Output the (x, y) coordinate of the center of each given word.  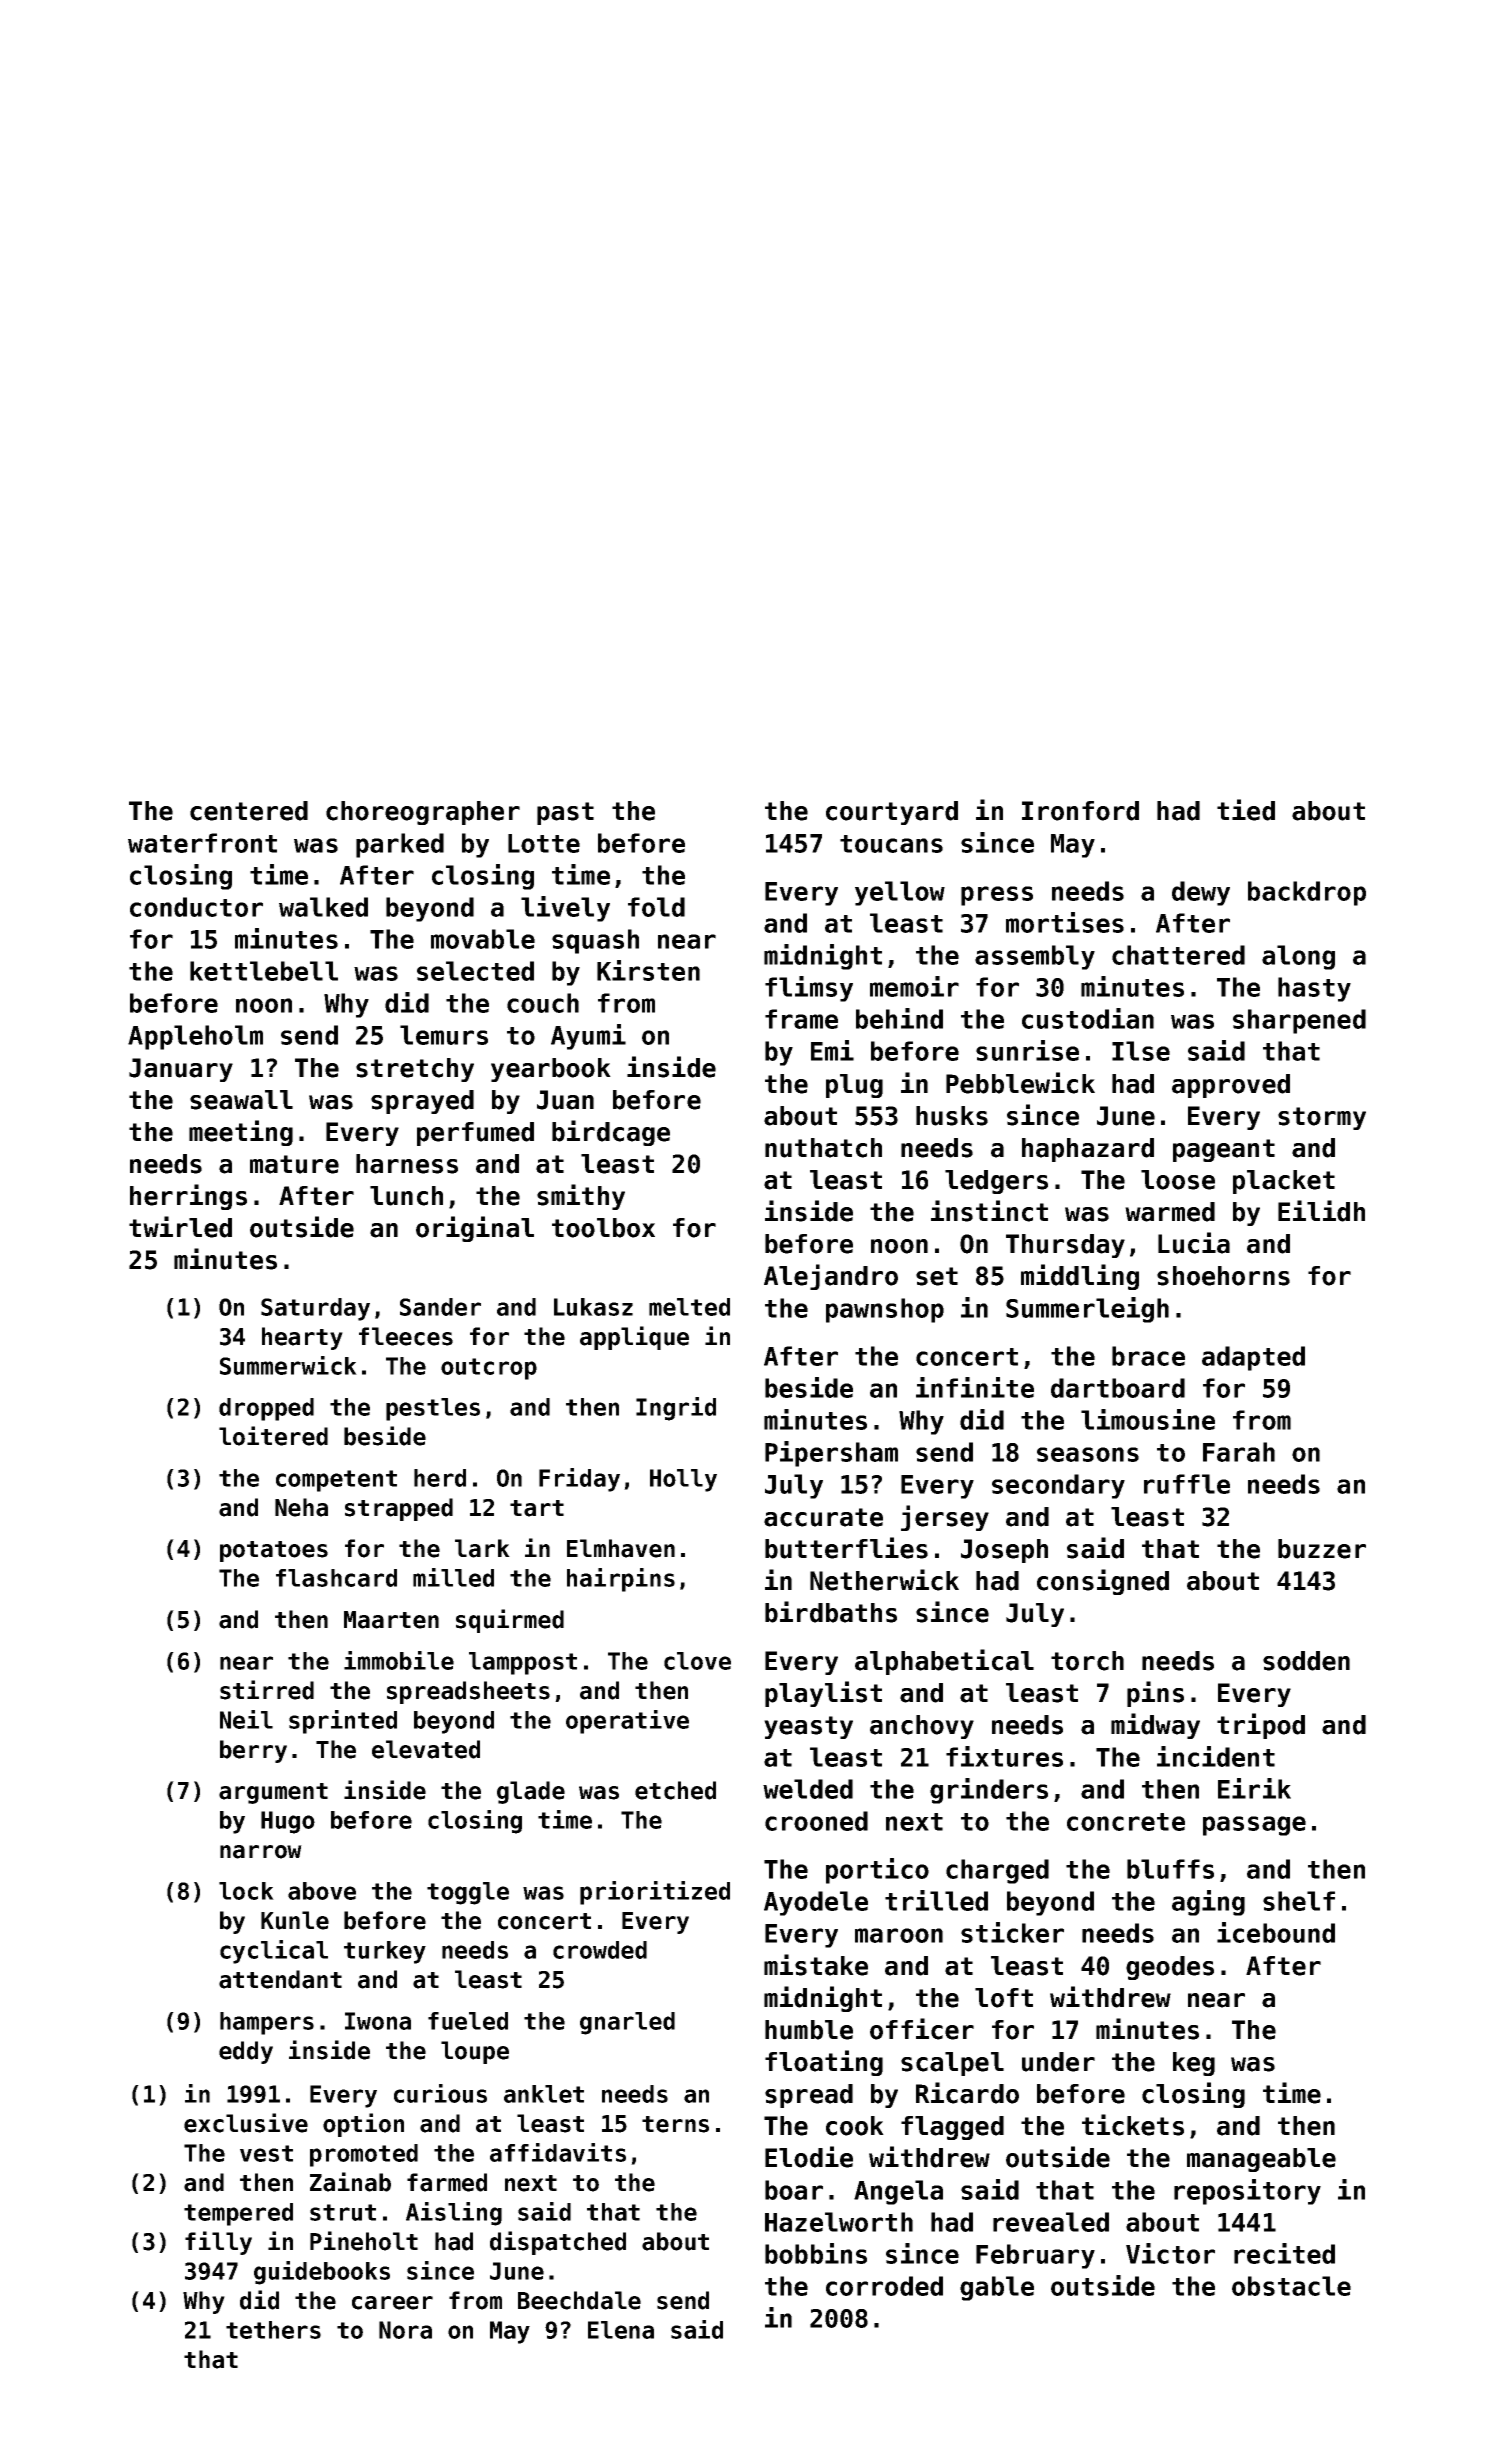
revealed (1051, 2222)
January (181, 1070)
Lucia (1194, 1243)
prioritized (655, 1893)
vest (266, 2153)
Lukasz (593, 1307)
